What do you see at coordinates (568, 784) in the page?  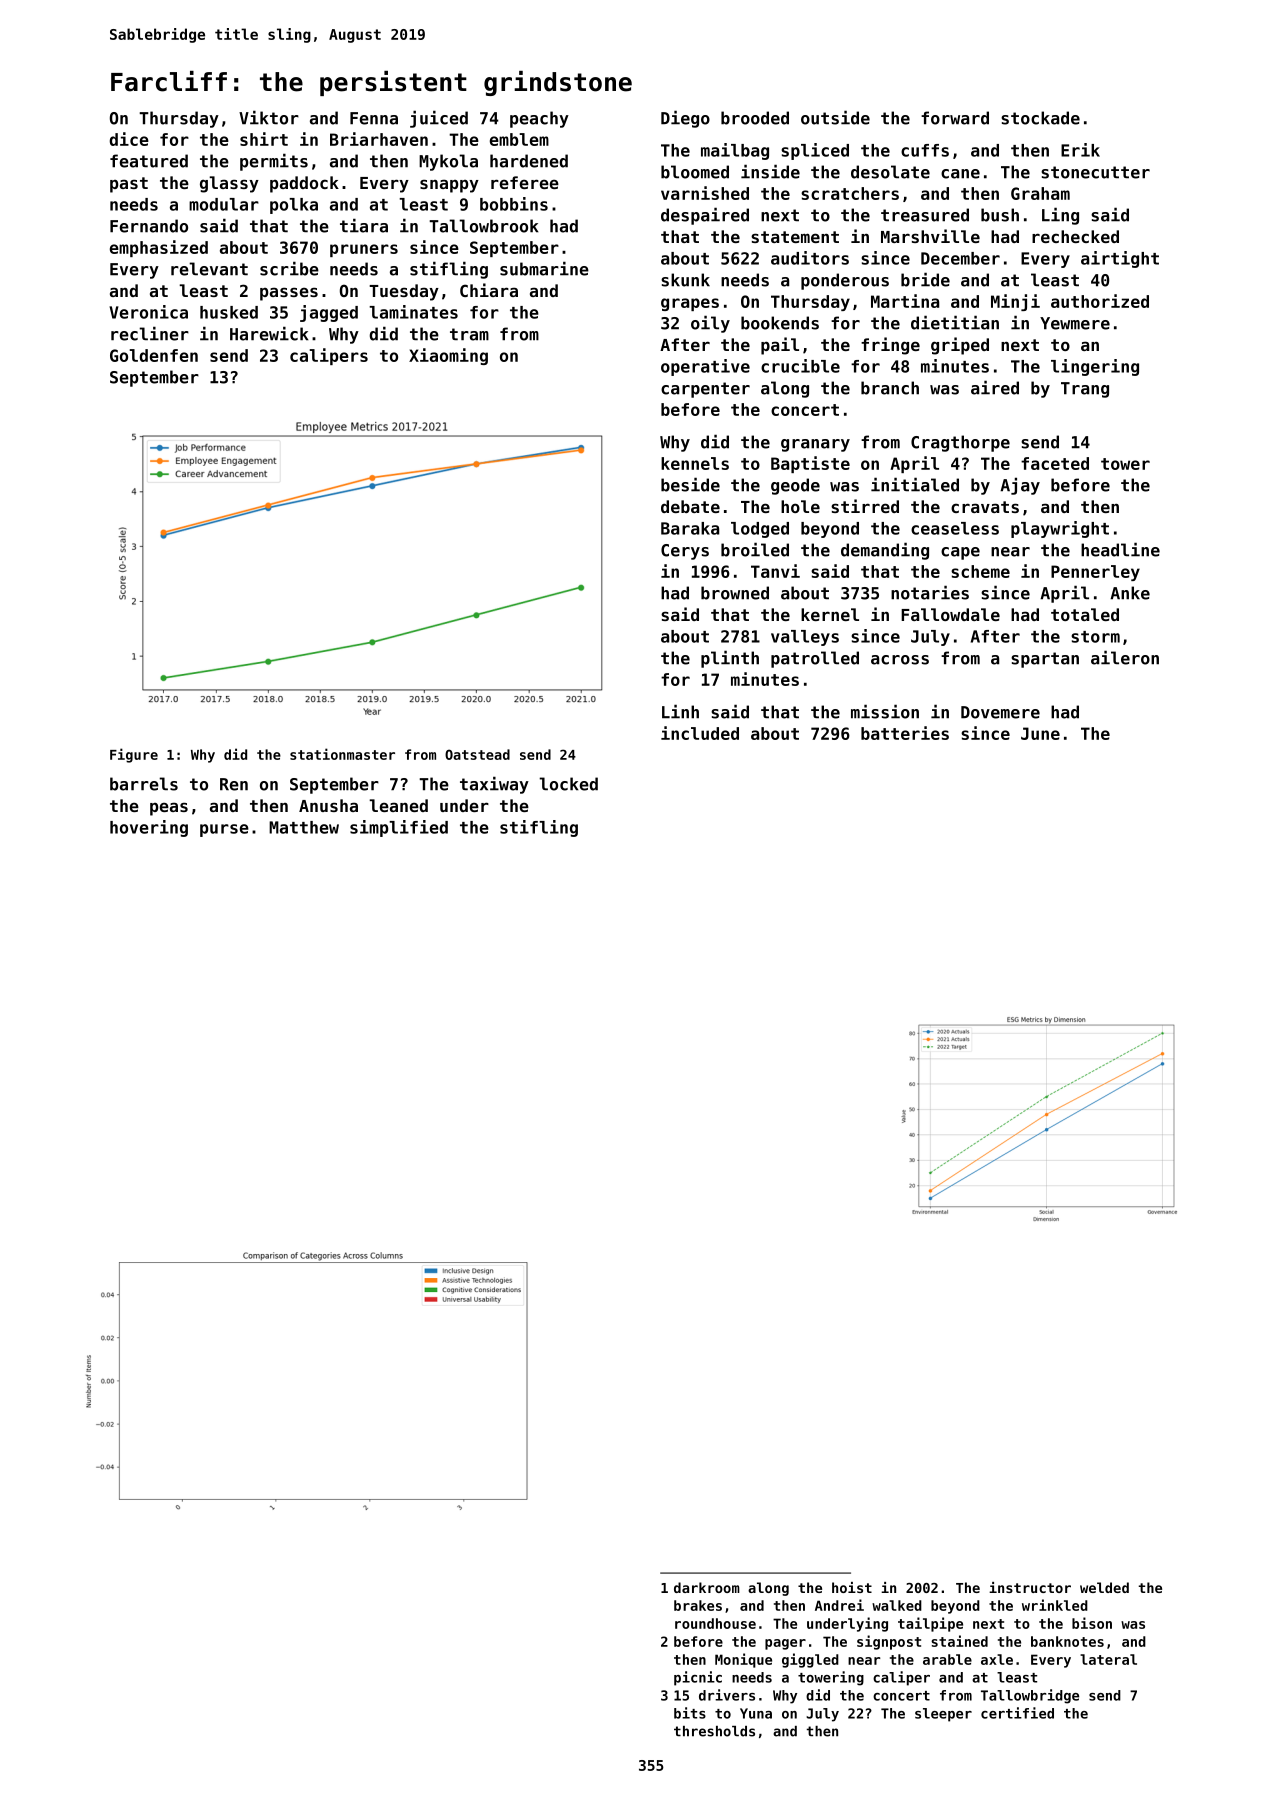 I see `locked` at bounding box center [568, 784].
